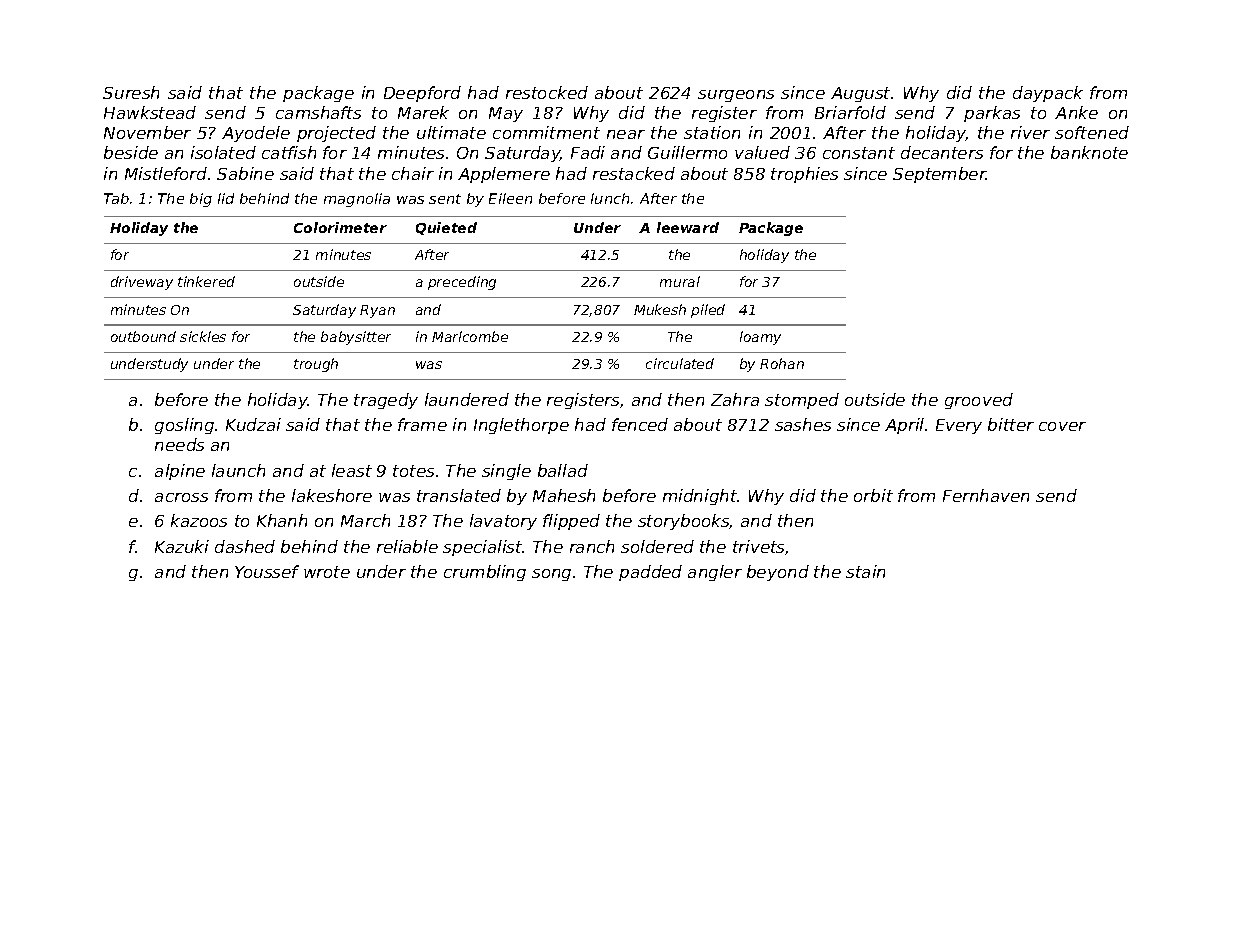  Describe the element at coordinates (206, 281) in the page. I see `tinkered` at that location.
